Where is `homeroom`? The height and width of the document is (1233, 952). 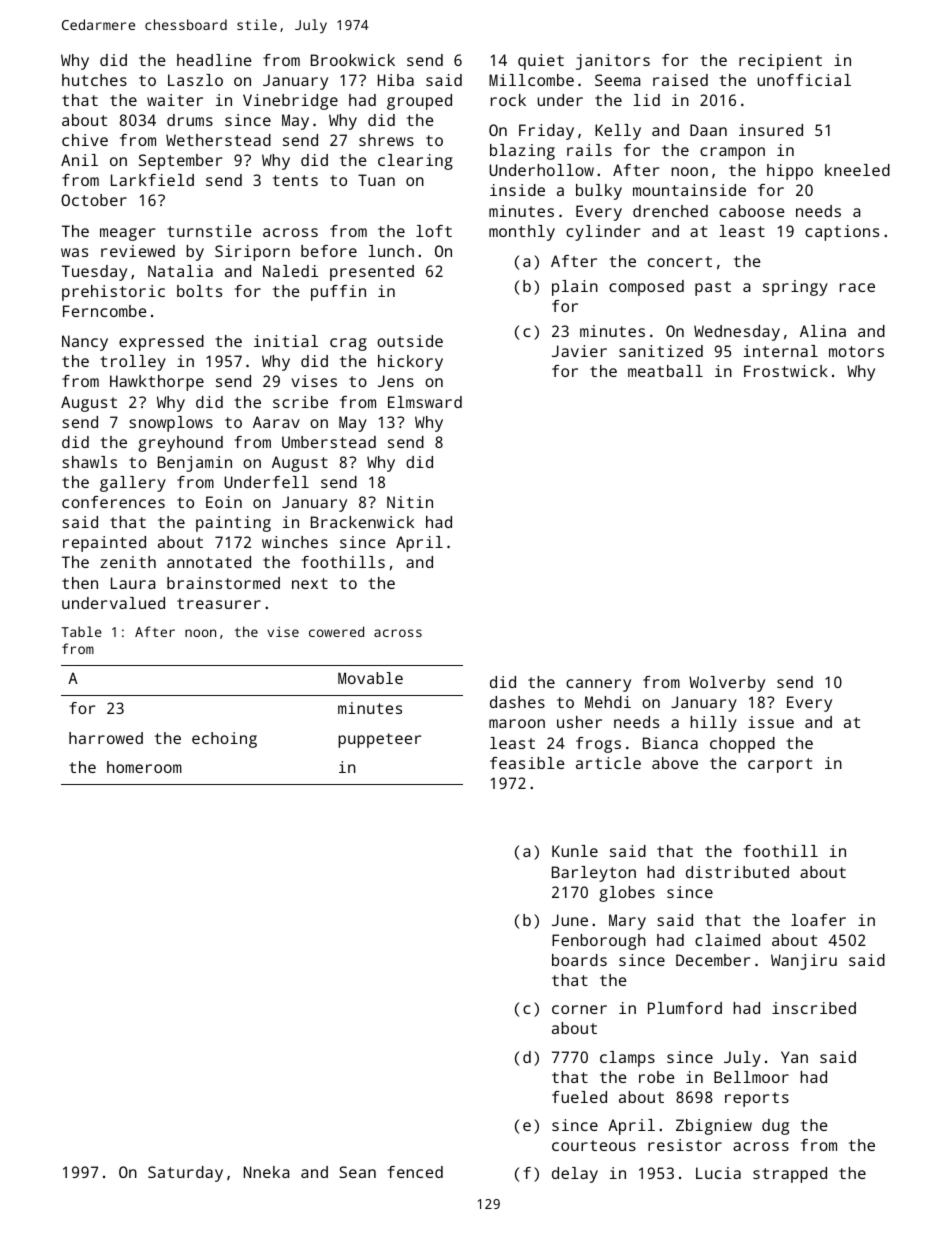
homeroom is located at coordinates (144, 767).
